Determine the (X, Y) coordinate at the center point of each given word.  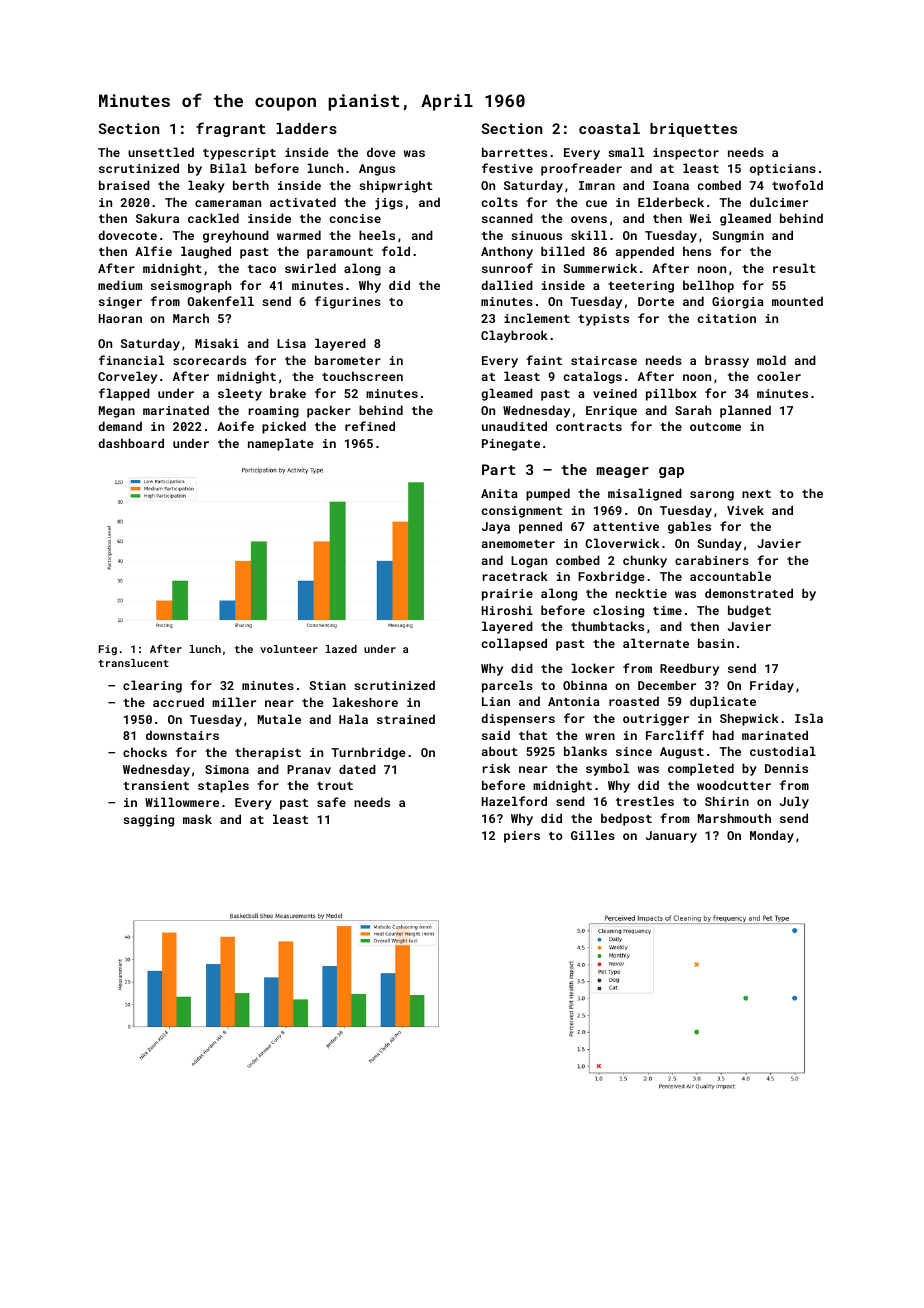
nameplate (281, 444)
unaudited (514, 426)
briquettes (693, 130)
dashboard (131, 443)
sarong (712, 496)
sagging (148, 821)
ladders (306, 128)
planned (745, 411)
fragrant (231, 129)
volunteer (289, 649)
